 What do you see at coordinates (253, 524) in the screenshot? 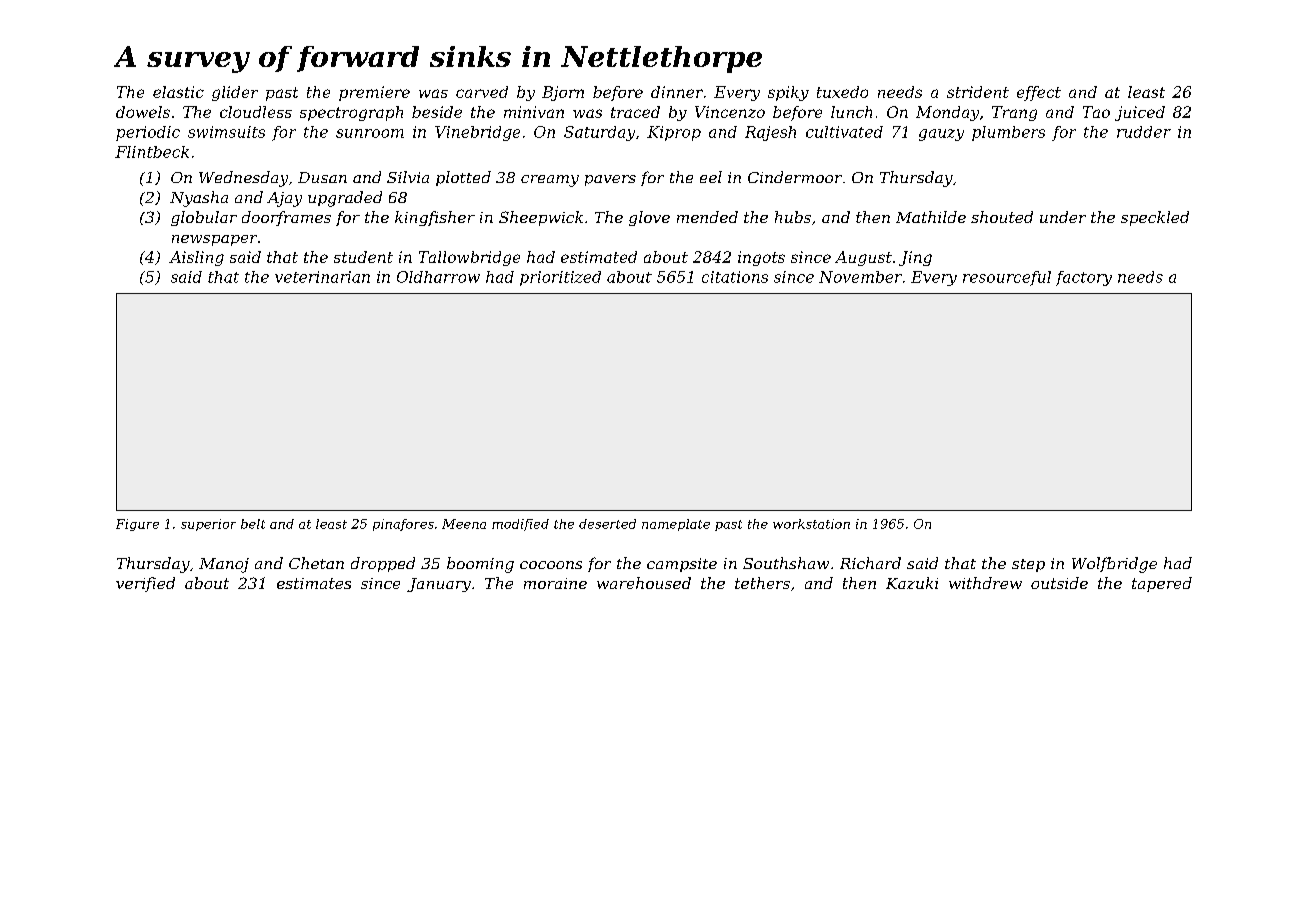
I see `belt` at bounding box center [253, 524].
